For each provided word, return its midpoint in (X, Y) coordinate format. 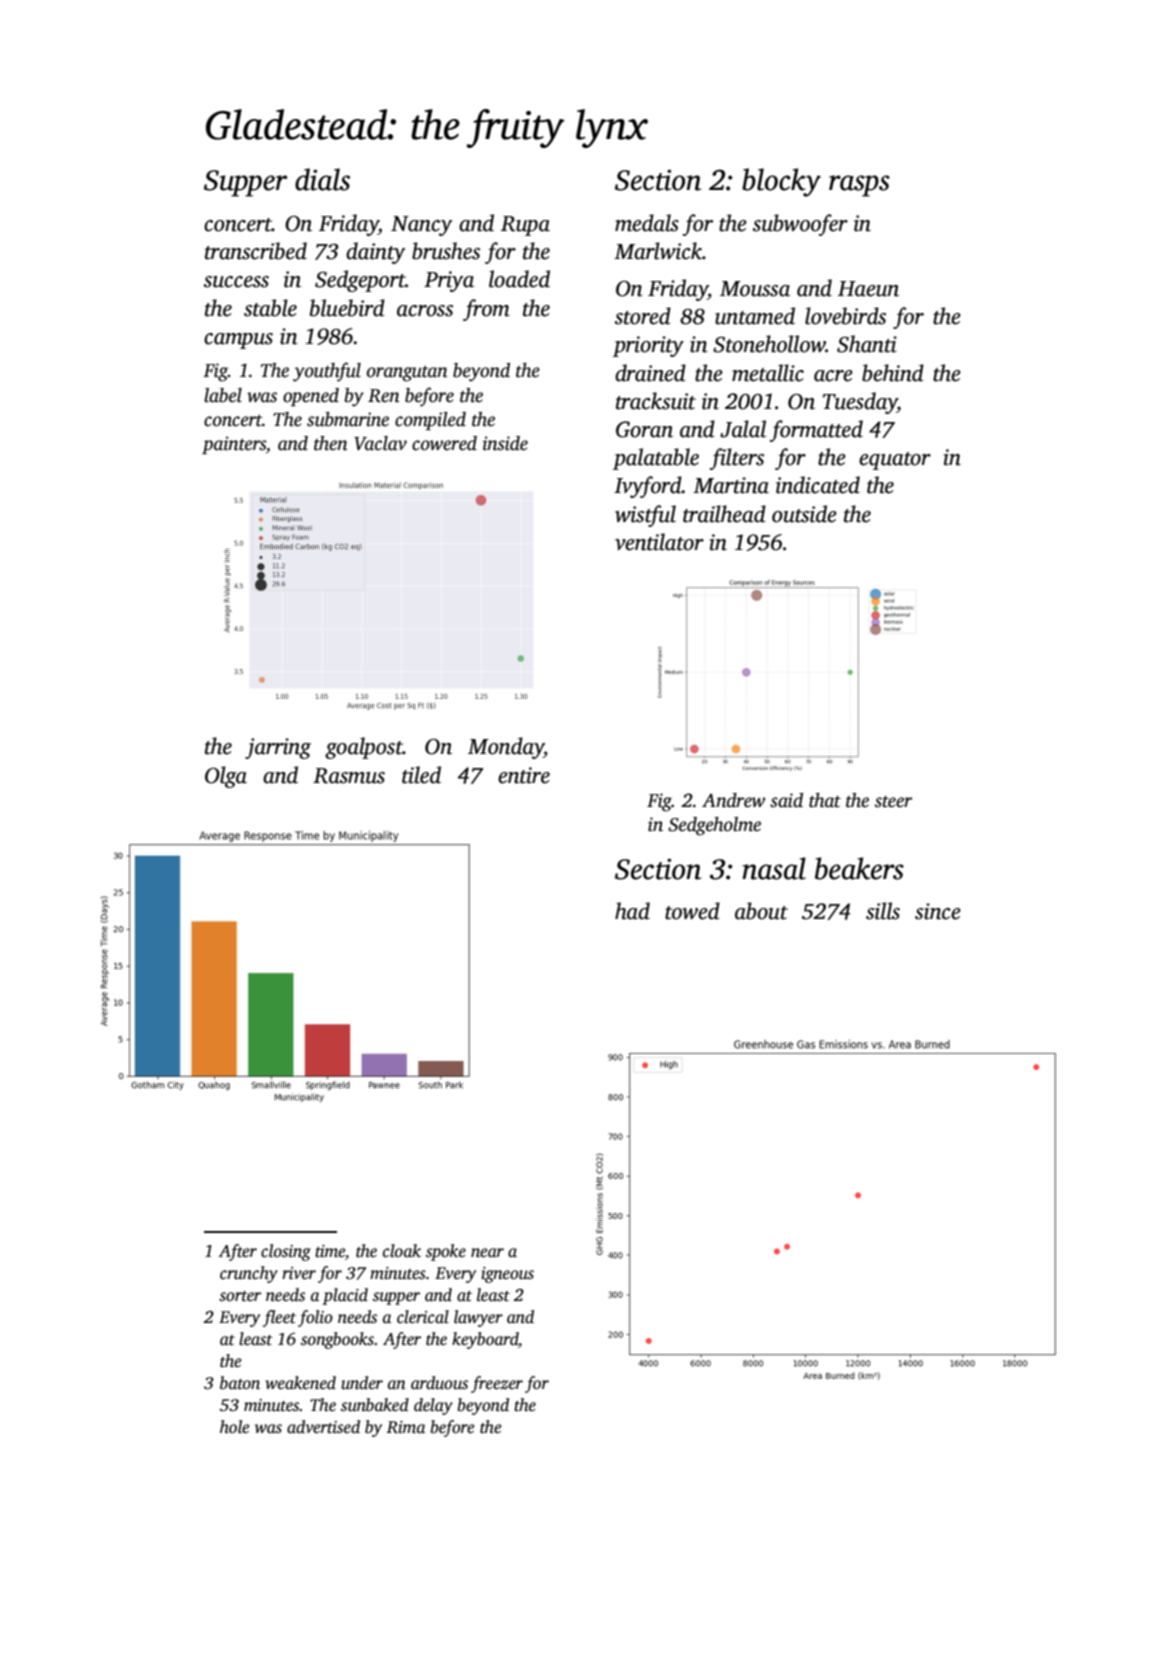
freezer (497, 1384)
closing (286, 1252)
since (938, 911)
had (632, 911)
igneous (507, 1275)
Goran (644, 429)
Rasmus (349, 776)
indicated (818, 485)
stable (270, 308)
